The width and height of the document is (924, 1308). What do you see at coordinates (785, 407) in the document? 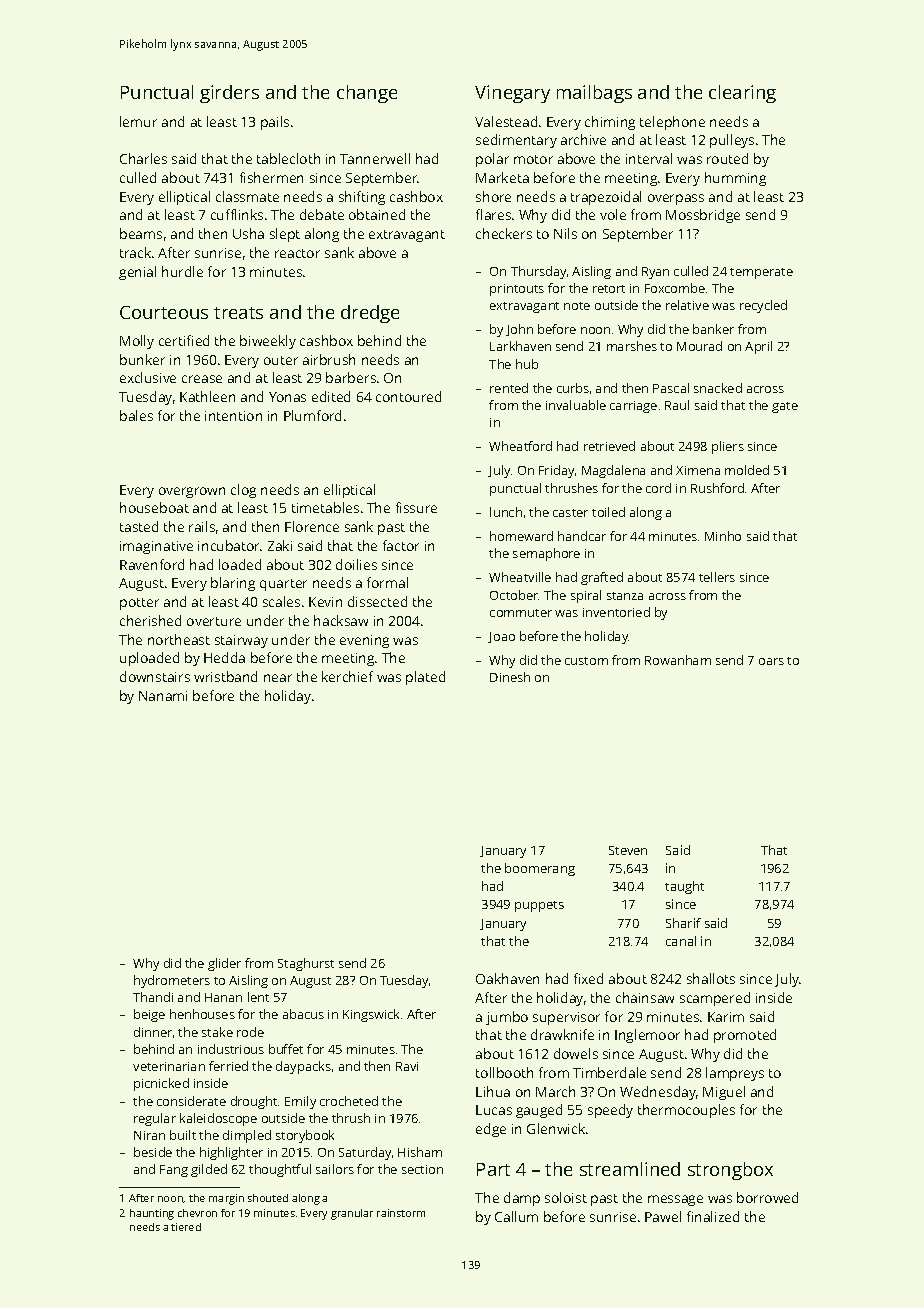
I see `gate` at bounding box center [785, 407].
